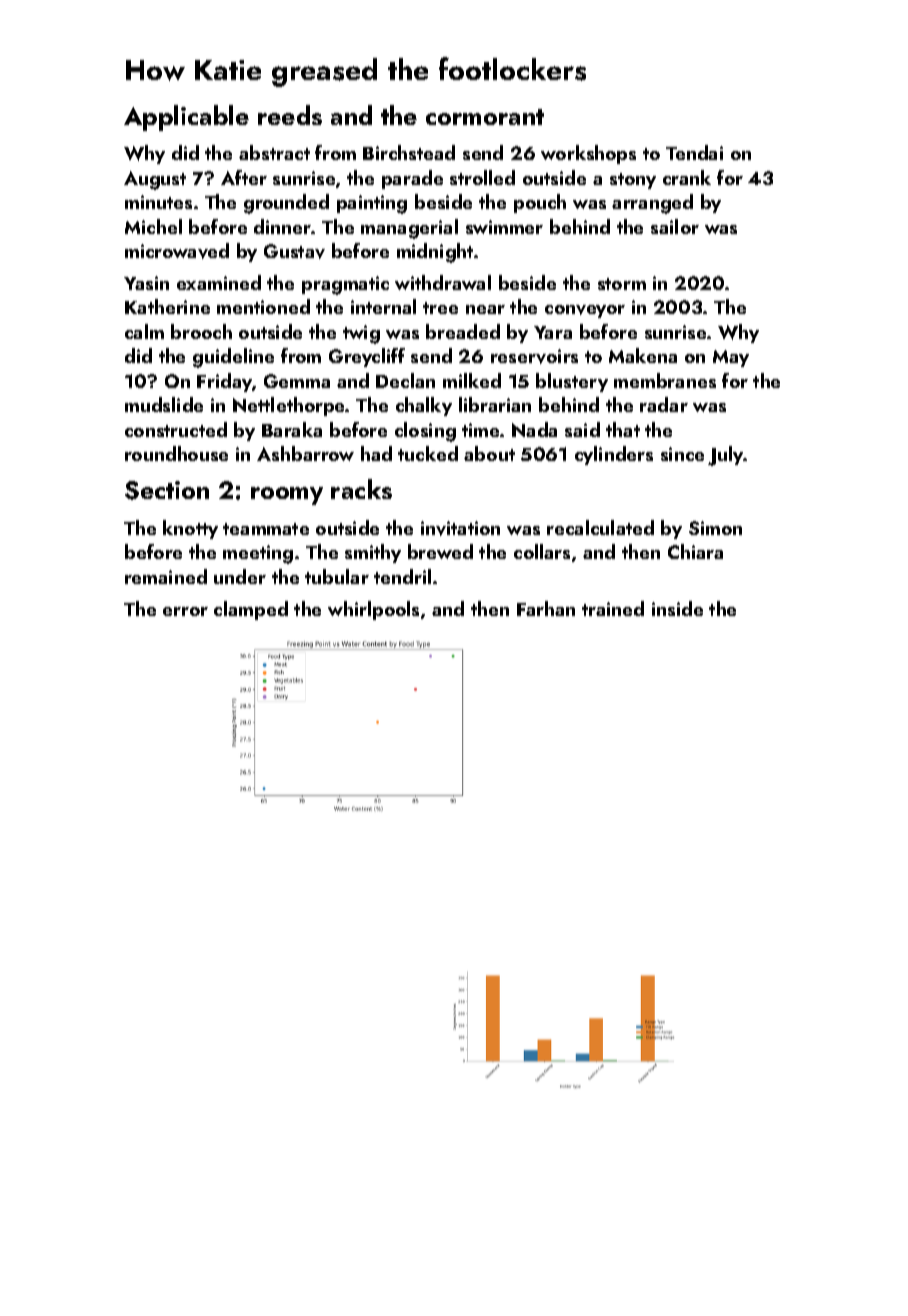  I want to click on swimmer, so click(504, 227).
